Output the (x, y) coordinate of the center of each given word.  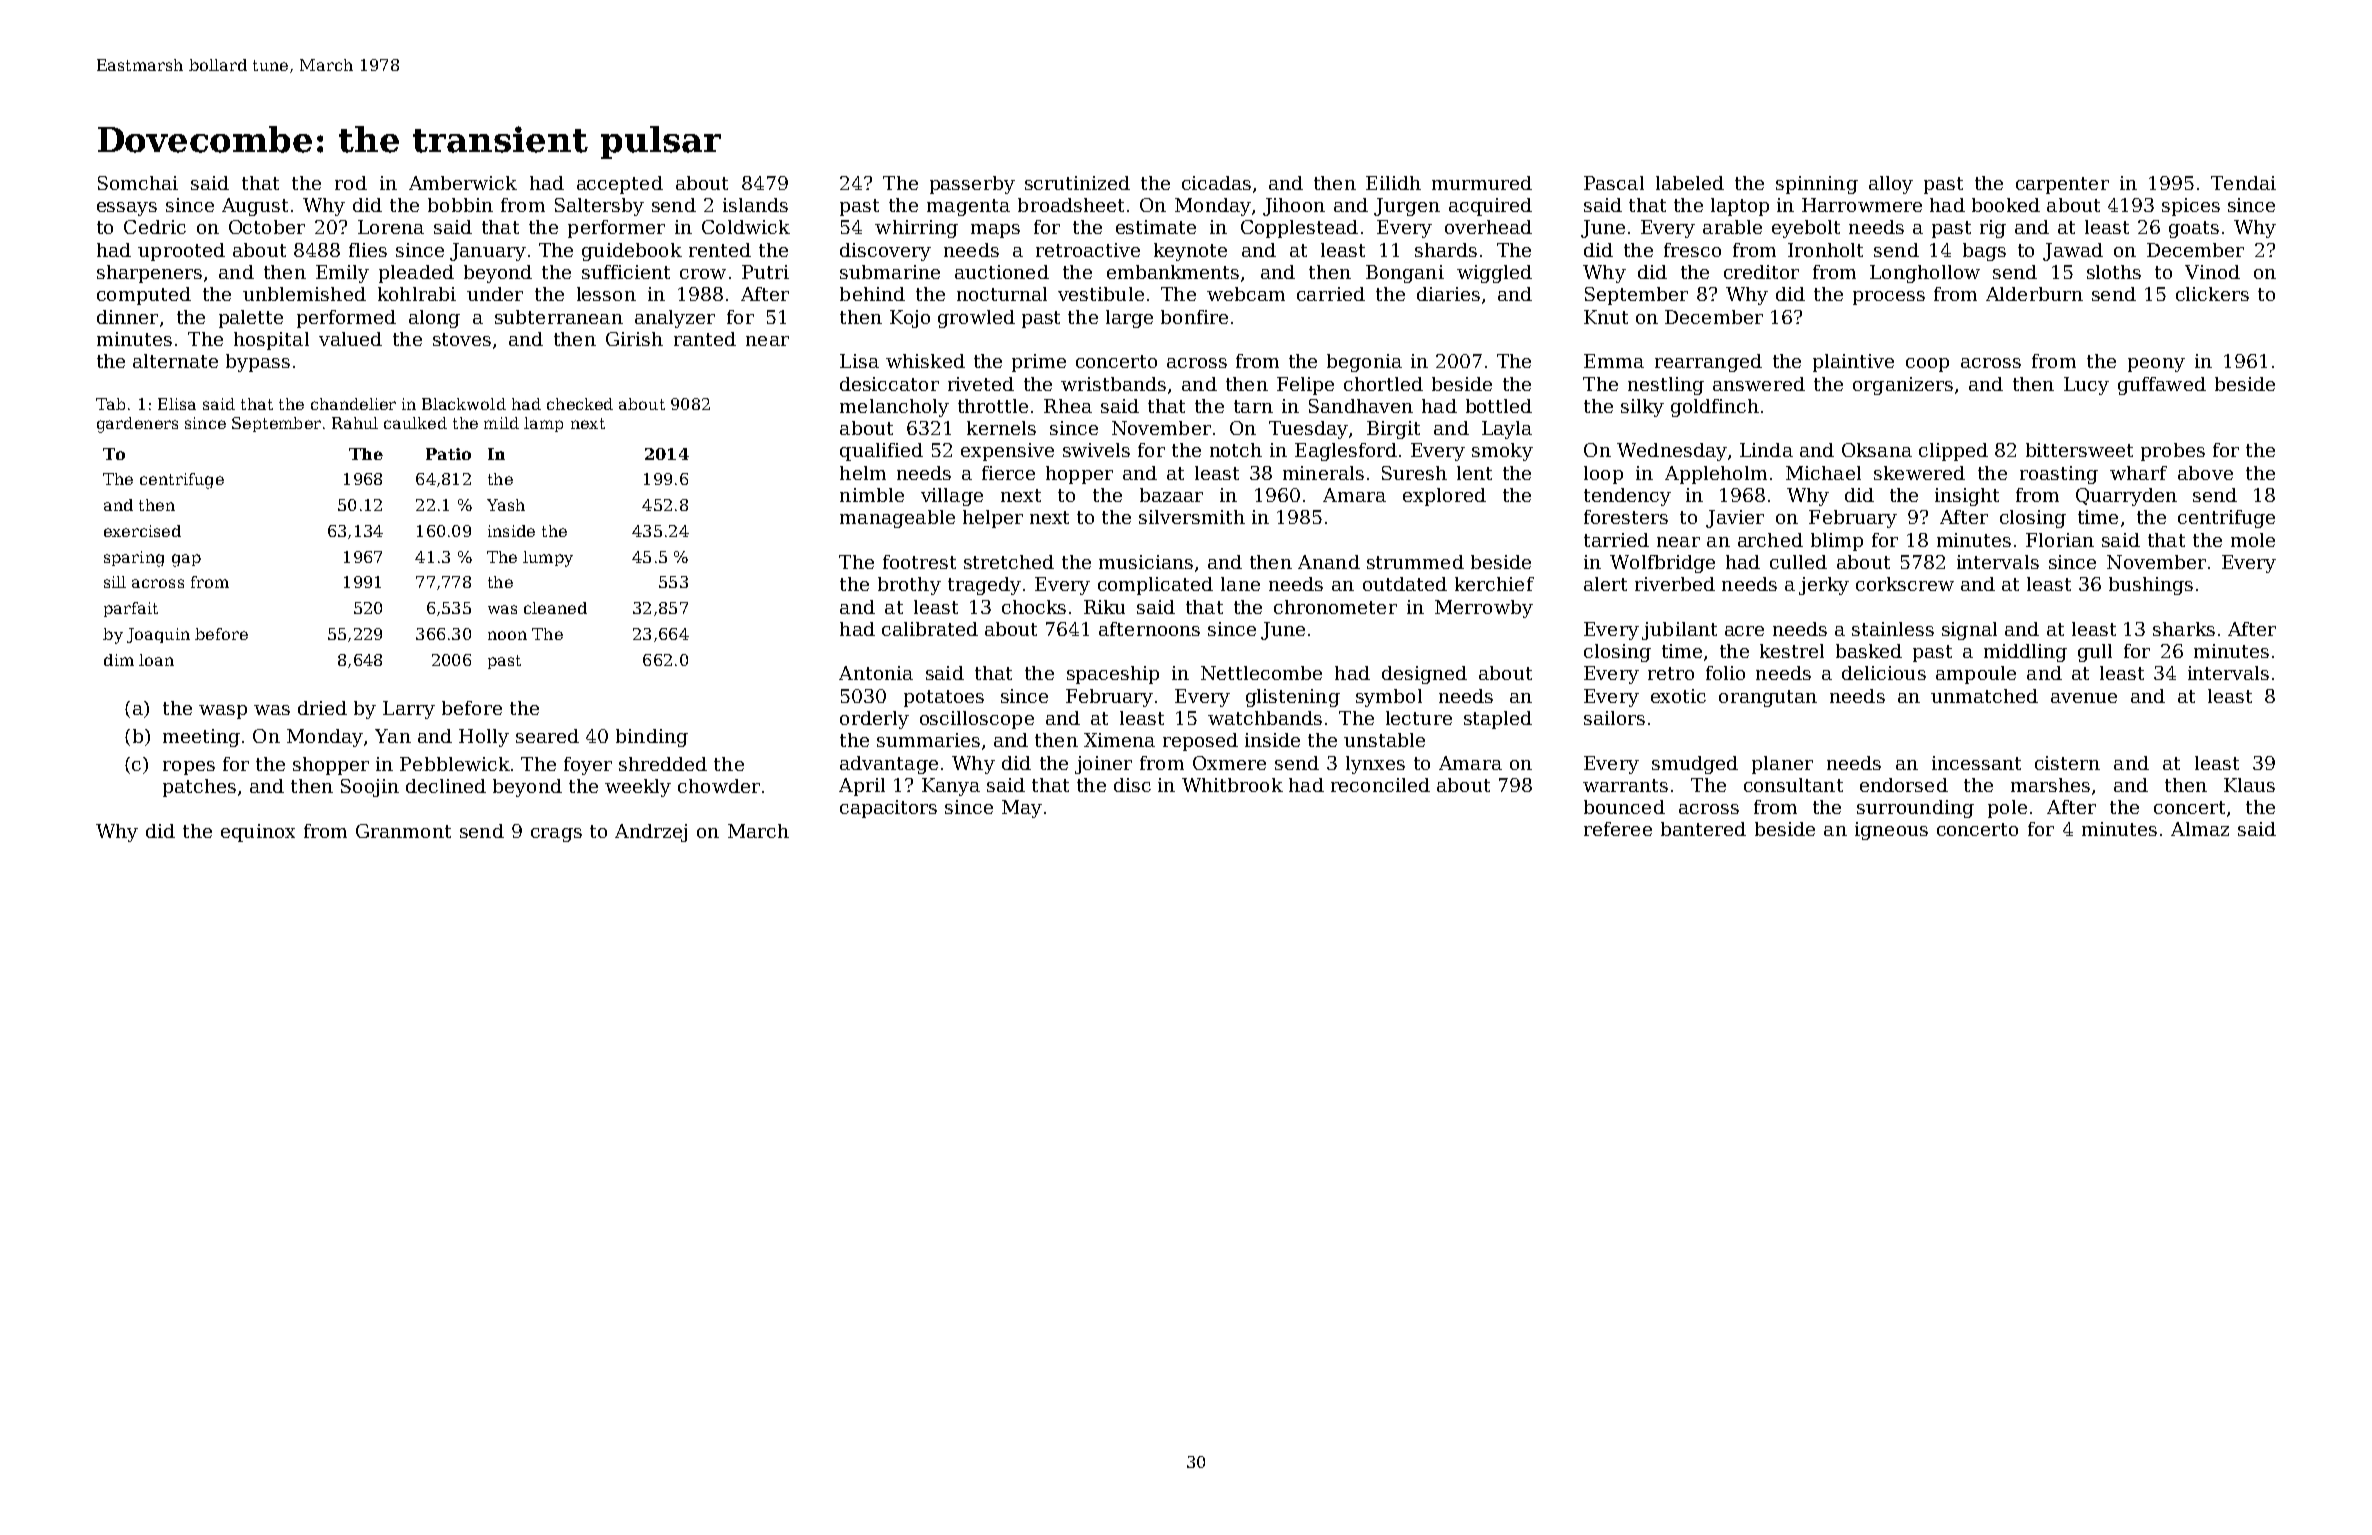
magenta (968, 207)
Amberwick (463, 183)
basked (1869, 651)
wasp (223, 712)
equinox (258, 833)
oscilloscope (977, 720)
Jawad (2073, 252)
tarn (1253, 406)
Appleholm (1716, 475)
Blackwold (464, 404)
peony (2156, 365)
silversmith (1192, 517)
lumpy (548, 559)
